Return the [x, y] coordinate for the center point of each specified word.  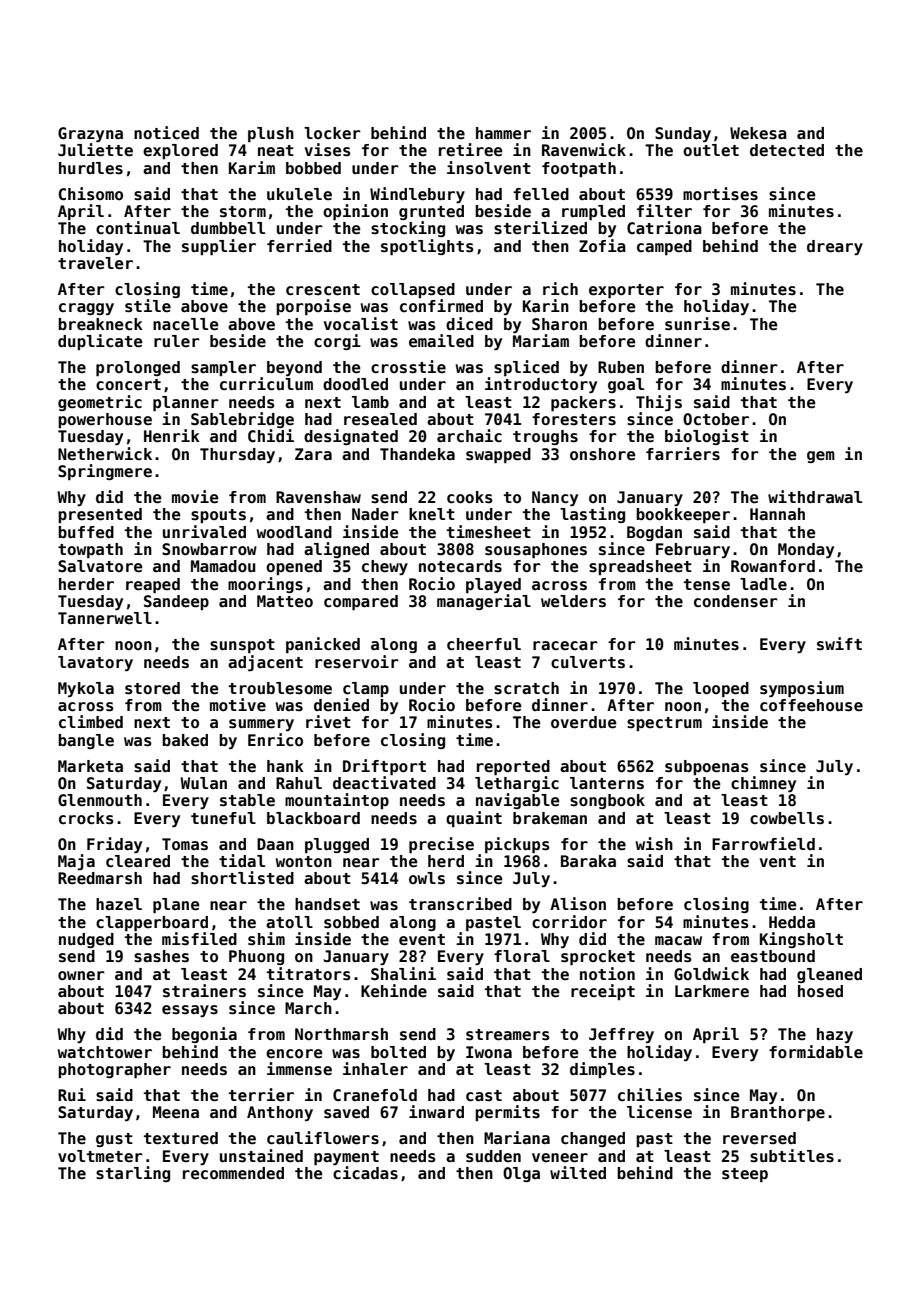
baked [185, 740]
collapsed [413, 290]
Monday [806, 550]
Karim [252, 167]
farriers [683, 454]
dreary [835, 247]
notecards [460, 566]
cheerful [484, 644]
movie [195, 497]
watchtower [105, 1052]
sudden [493, 1156]
